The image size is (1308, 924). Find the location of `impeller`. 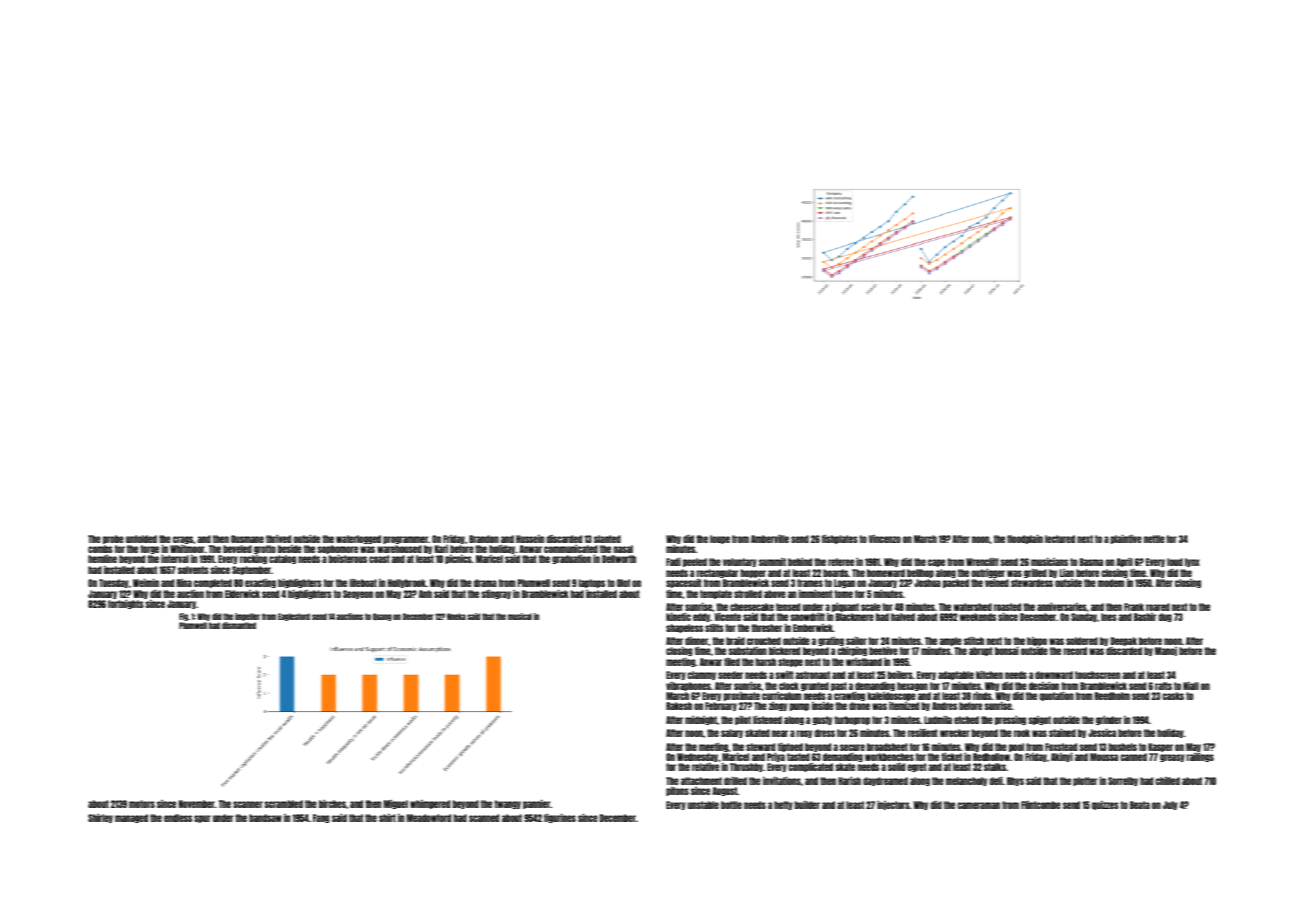

impeller is located at coordinates (247, 617).
